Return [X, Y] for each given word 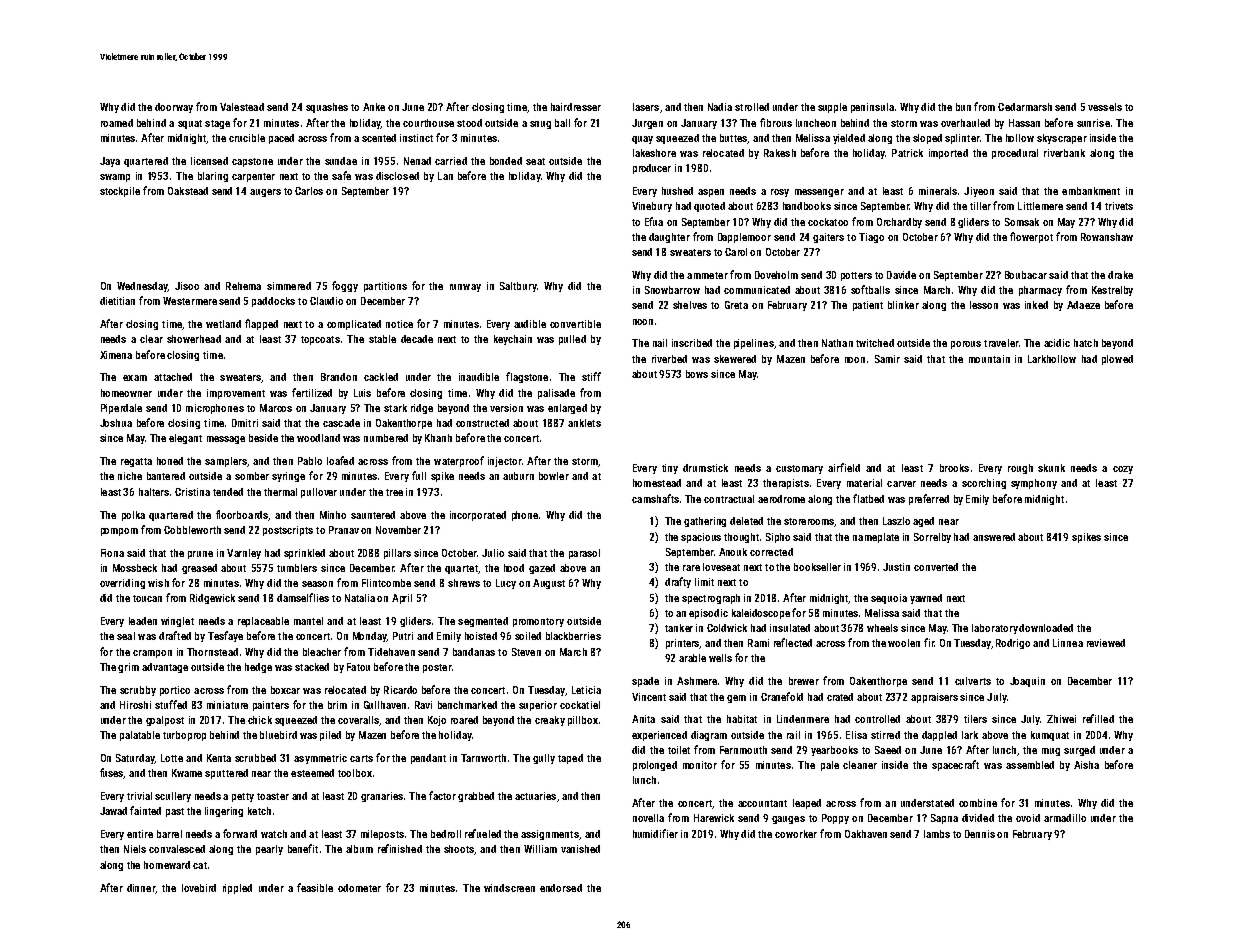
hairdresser [576, 107]
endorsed [561, 888]
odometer [359, 888]
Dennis [980, 834]
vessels [1105, 107]
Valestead [242, 107]
